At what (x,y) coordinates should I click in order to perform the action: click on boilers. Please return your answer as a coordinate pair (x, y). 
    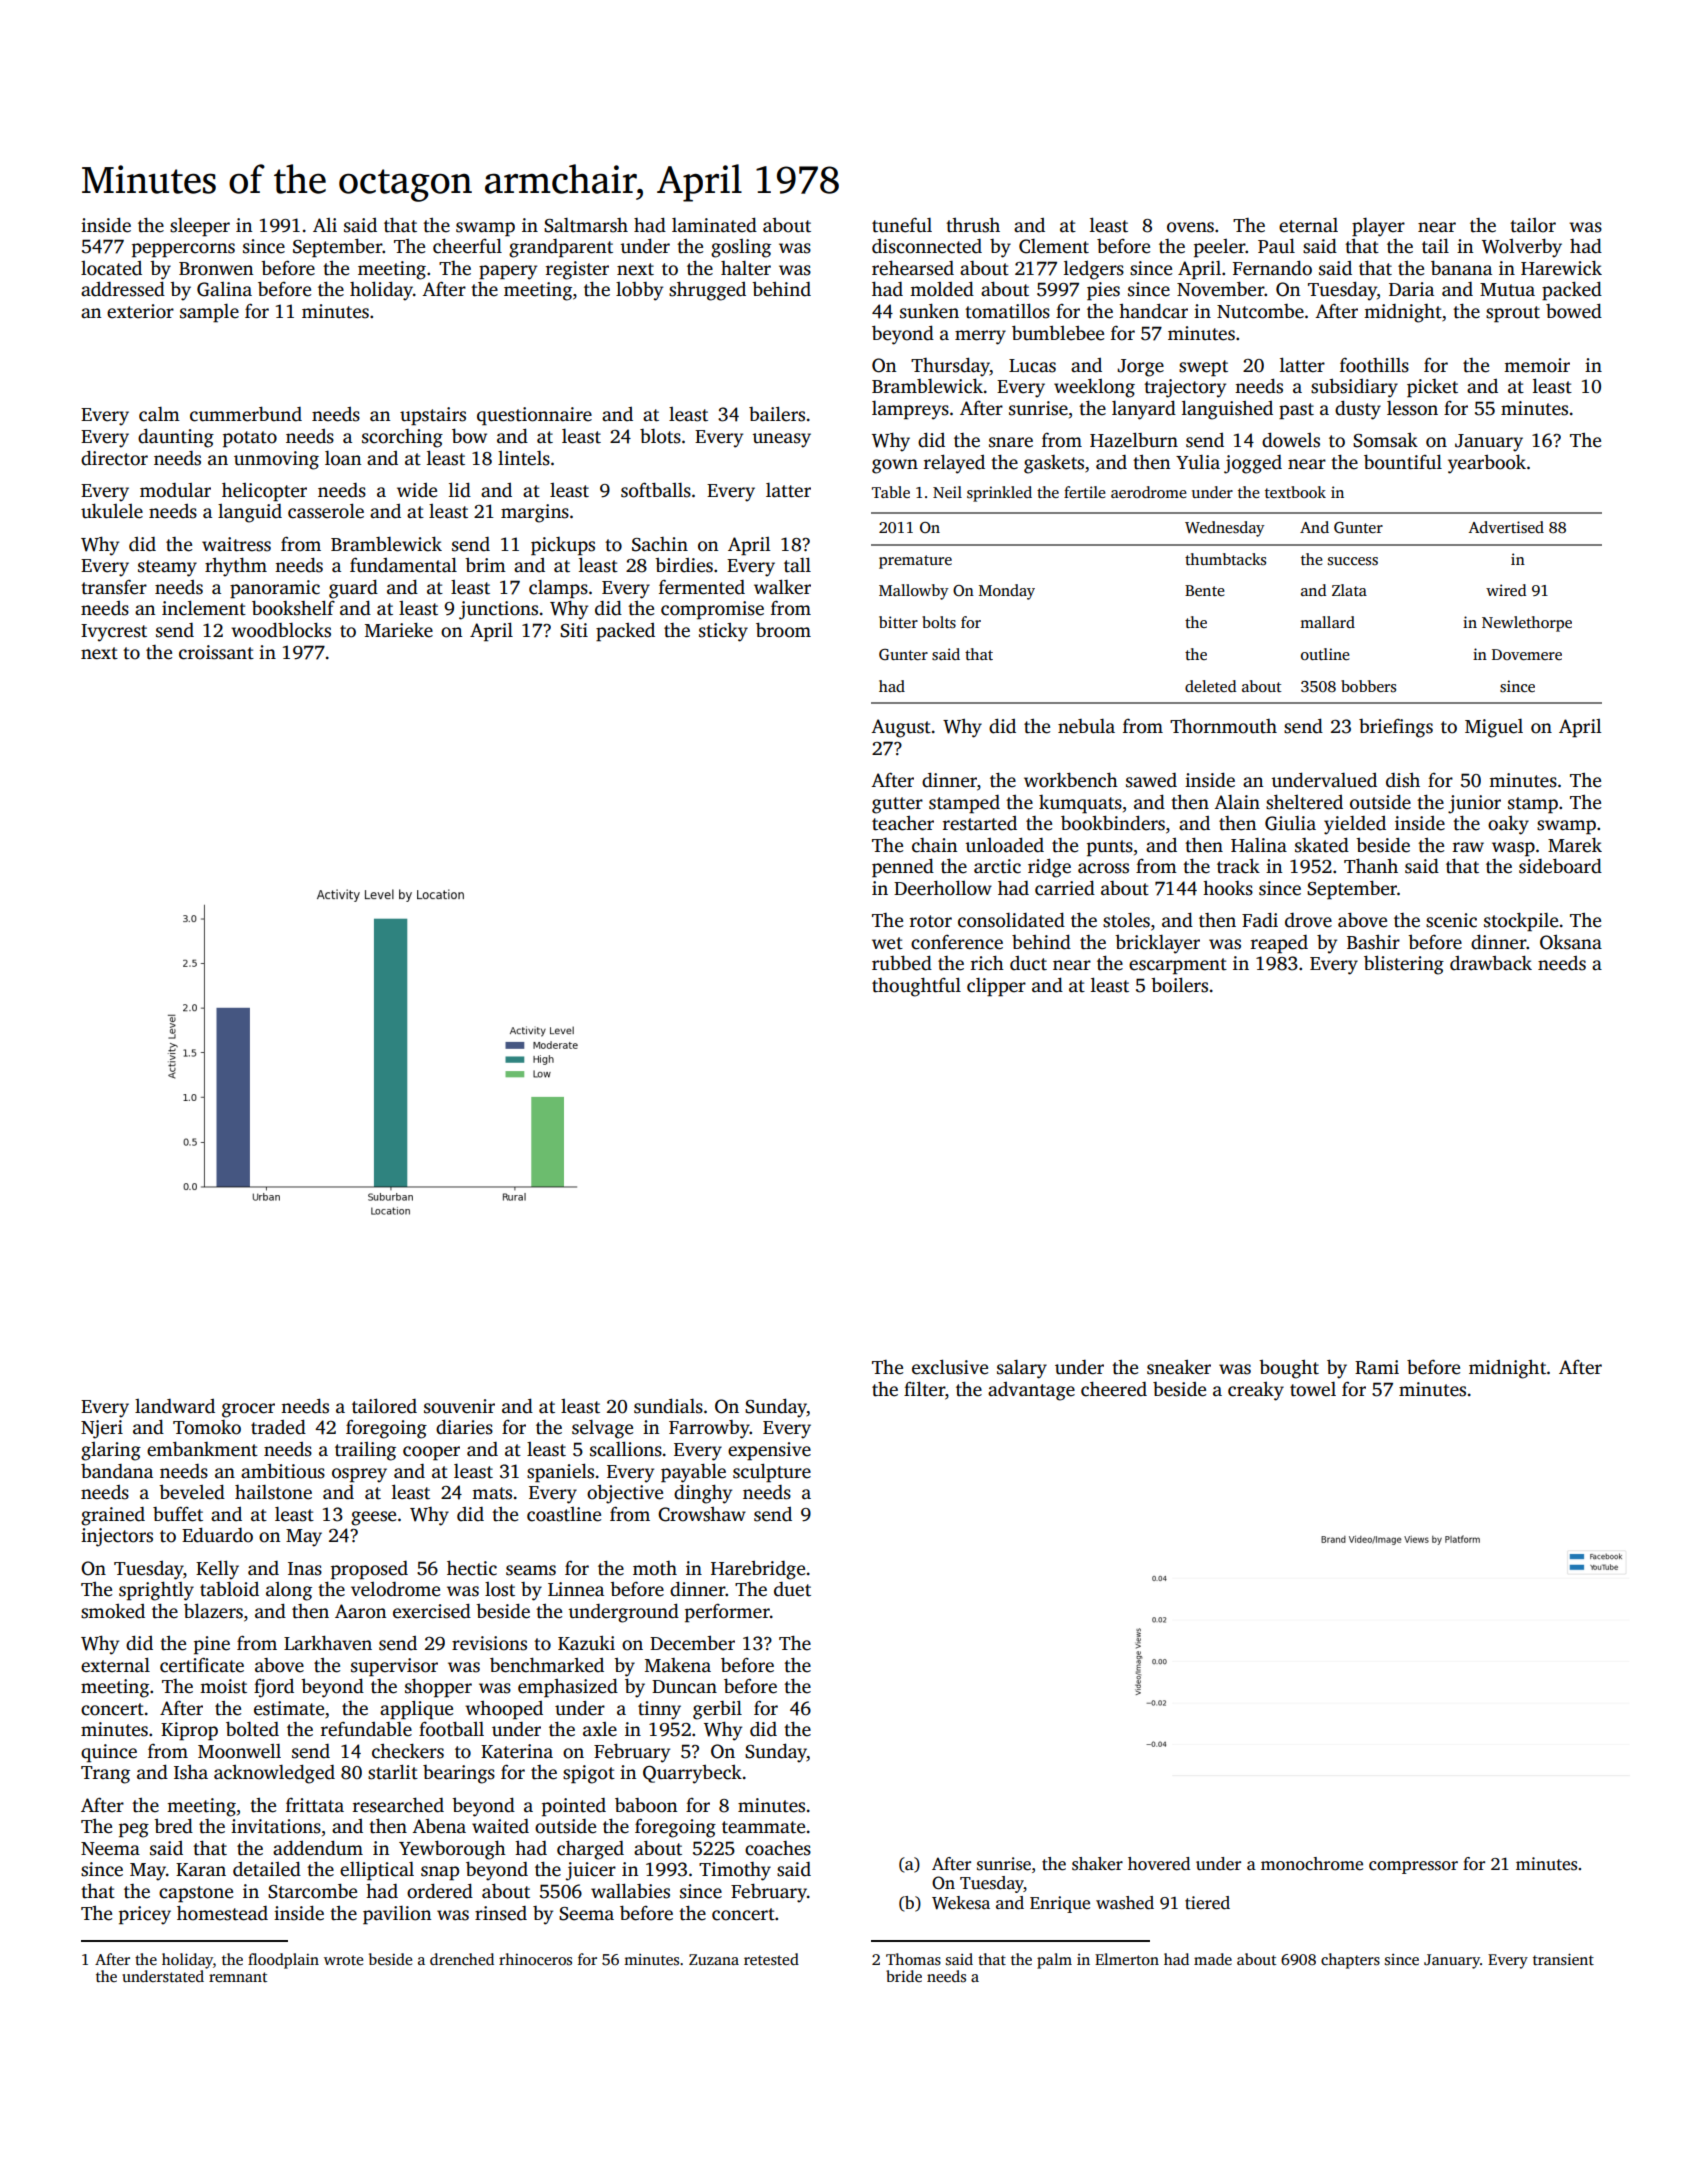
    Looking at the image, I should click on (1179, 985).
